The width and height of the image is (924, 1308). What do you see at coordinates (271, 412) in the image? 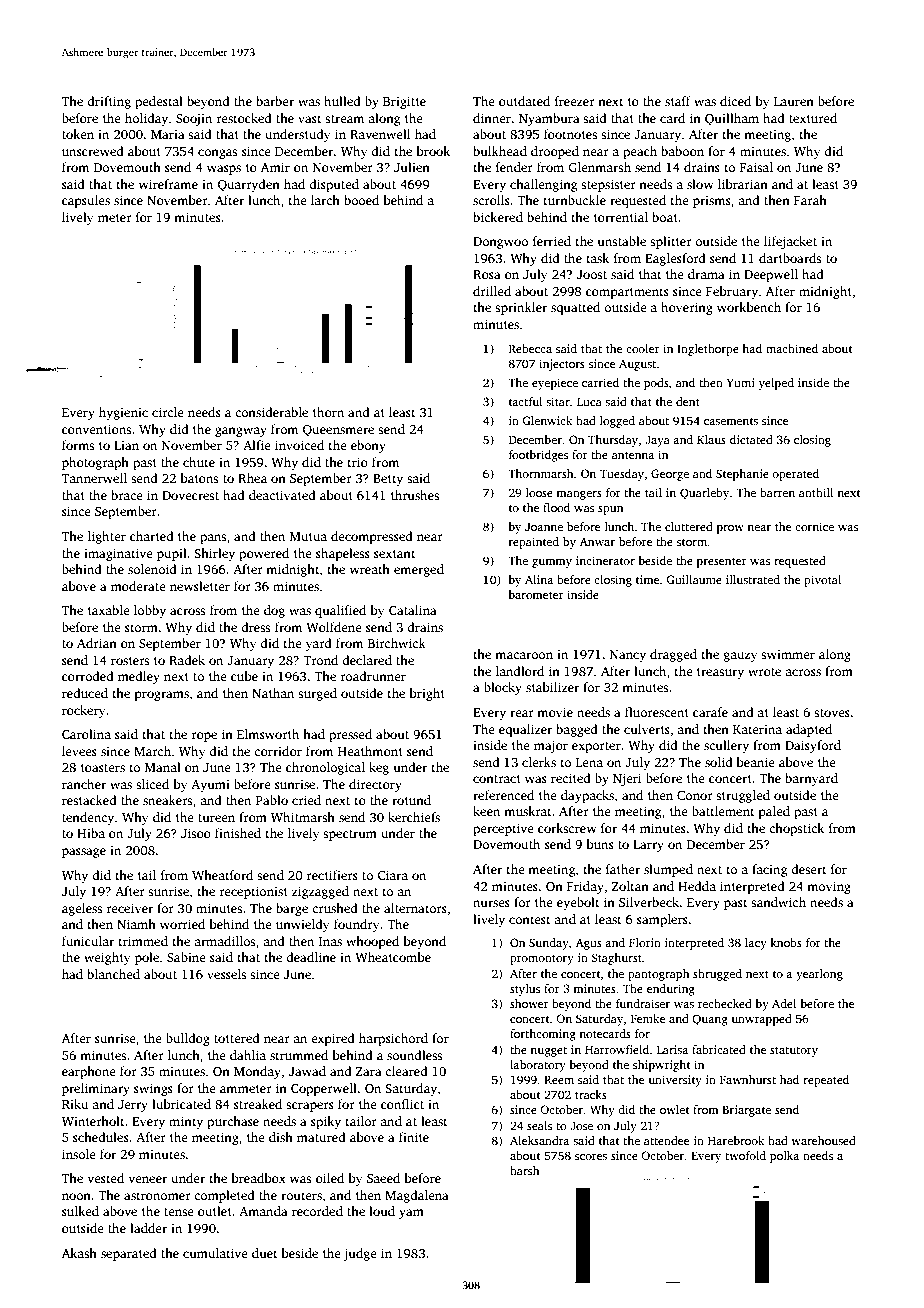
I see `considerable` at bounding box center [271, 412].
